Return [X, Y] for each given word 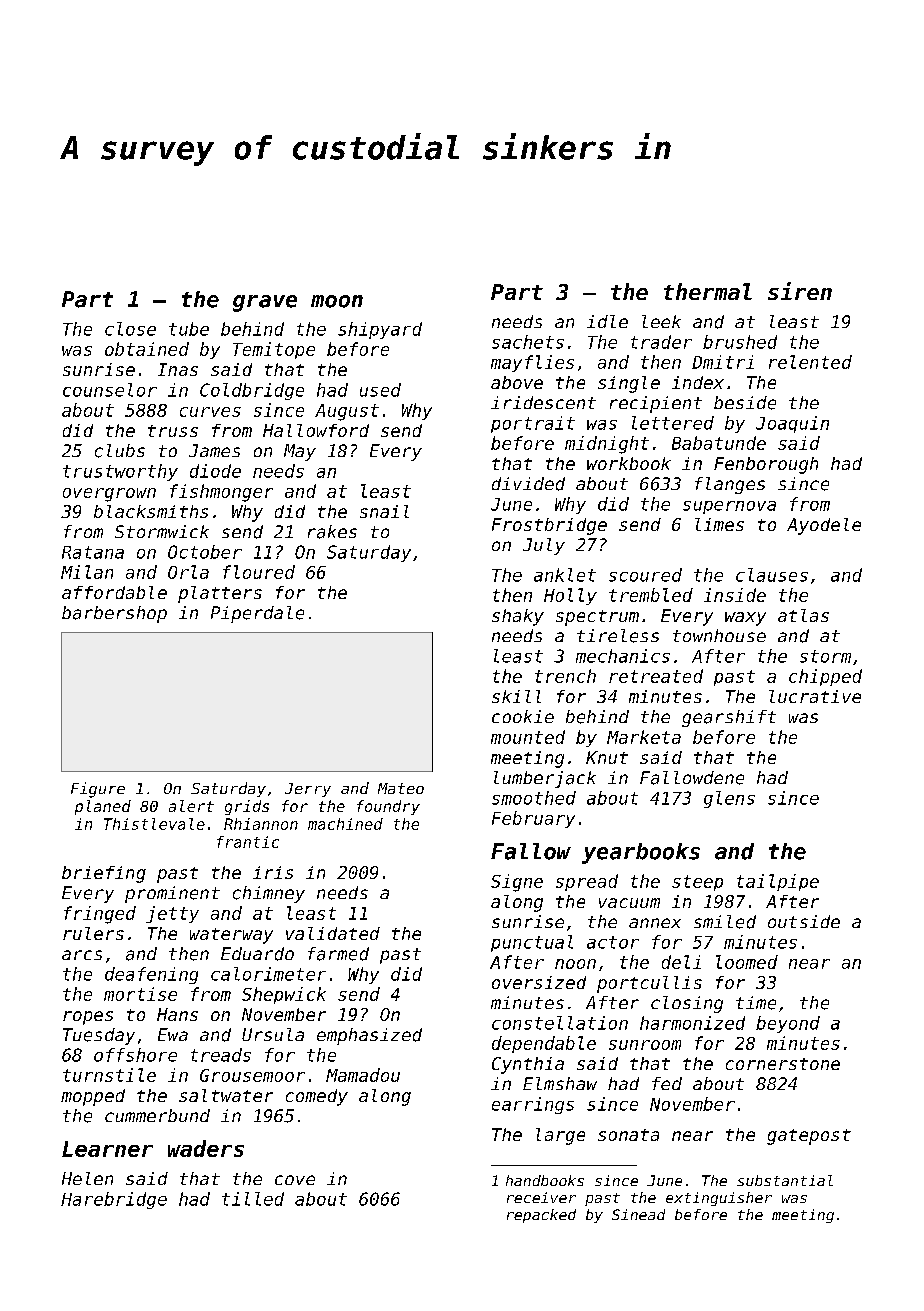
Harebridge [114, 1200]
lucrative [815, 696]
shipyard [380, 330]
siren [800, 291]
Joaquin [792, 424]
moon [337, 301]
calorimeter [268, 974]
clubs [120, 451]
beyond [788, 1024]
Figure [98, 790]
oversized [539, 982]
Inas [178, 369]
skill [516, 696]
